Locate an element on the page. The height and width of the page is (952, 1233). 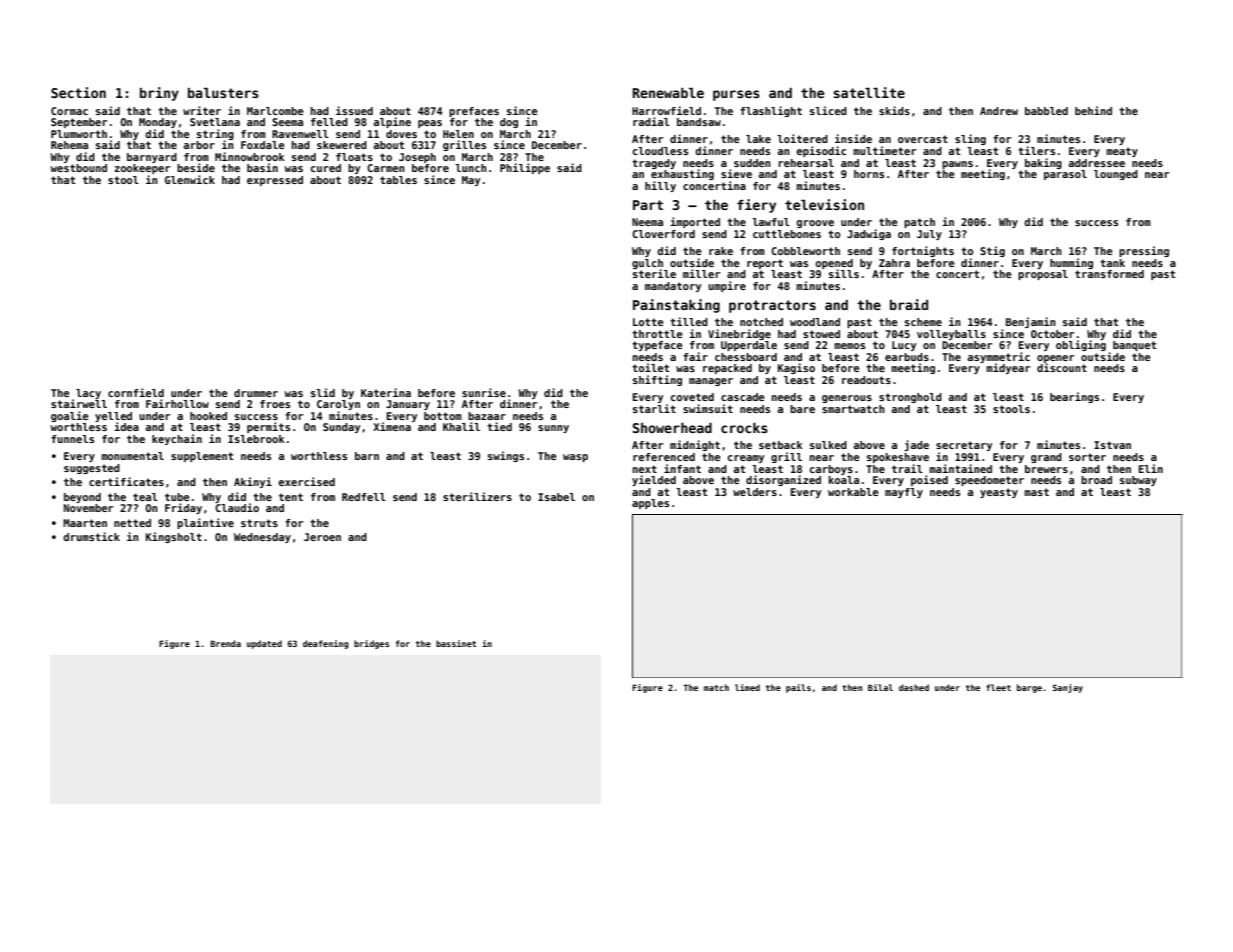
Brenda is located at coordinates (225, 643).
